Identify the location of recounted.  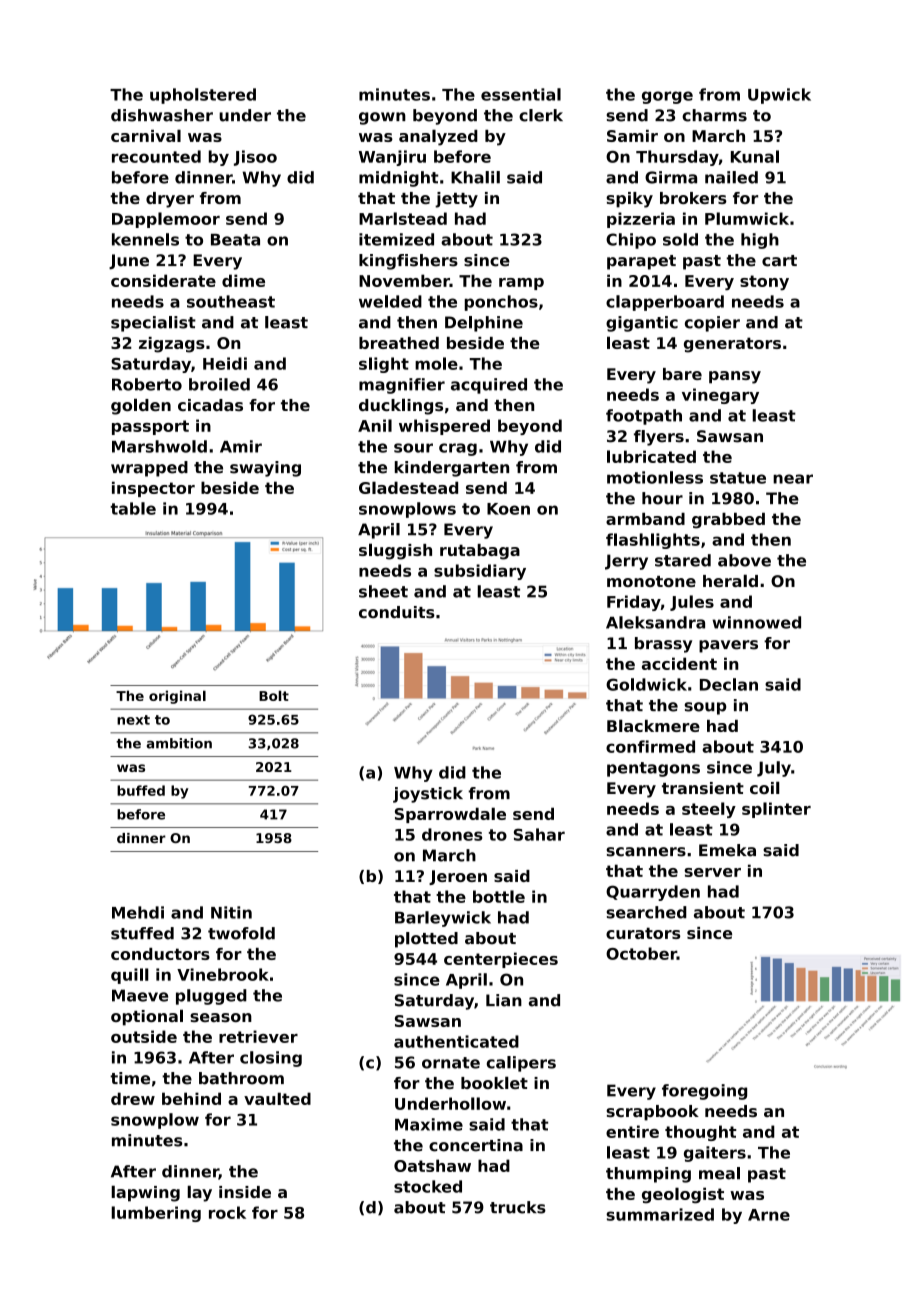
(156, 156).
